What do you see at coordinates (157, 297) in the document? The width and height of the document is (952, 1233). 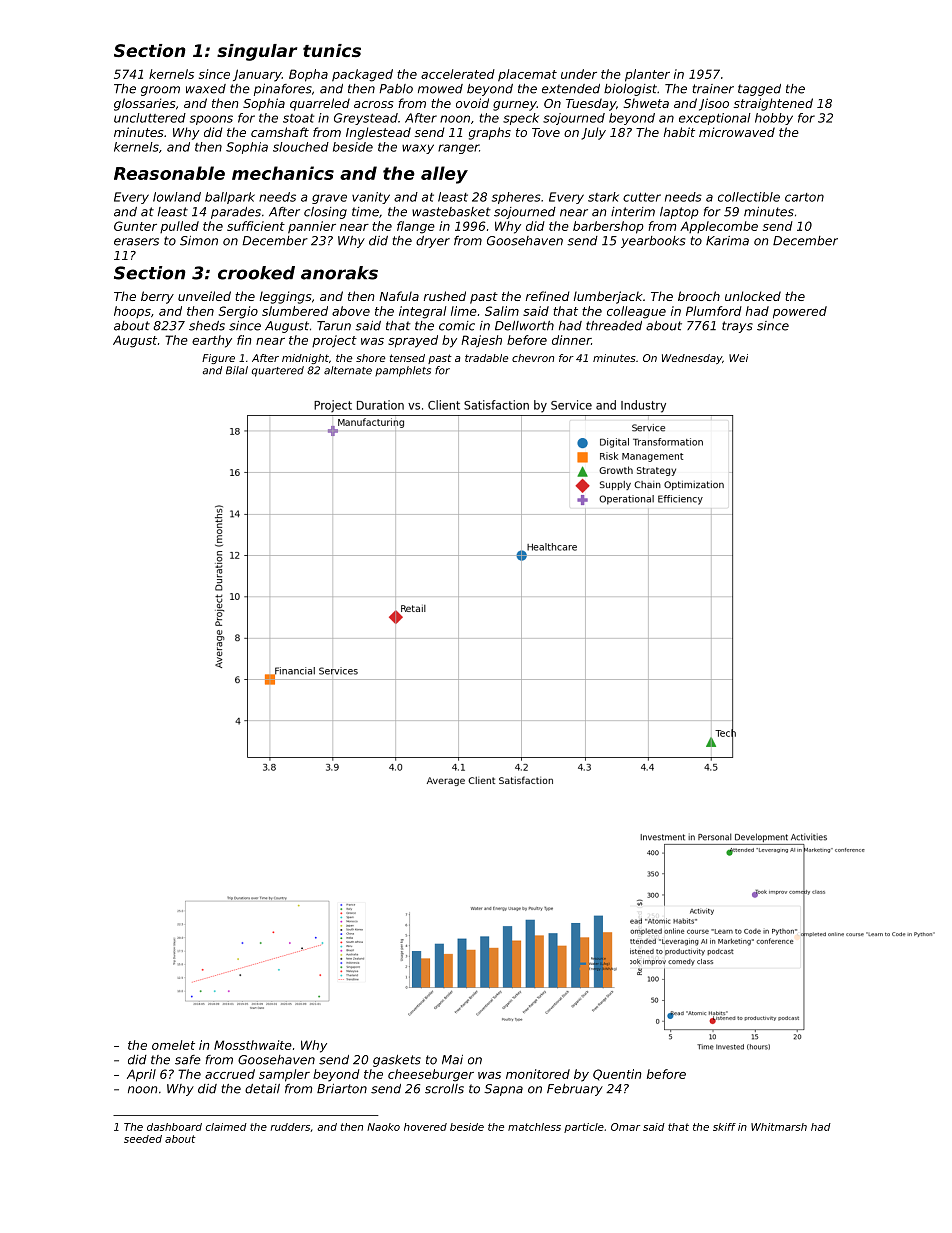 I see `berry` at bounding box center [157, 297].
